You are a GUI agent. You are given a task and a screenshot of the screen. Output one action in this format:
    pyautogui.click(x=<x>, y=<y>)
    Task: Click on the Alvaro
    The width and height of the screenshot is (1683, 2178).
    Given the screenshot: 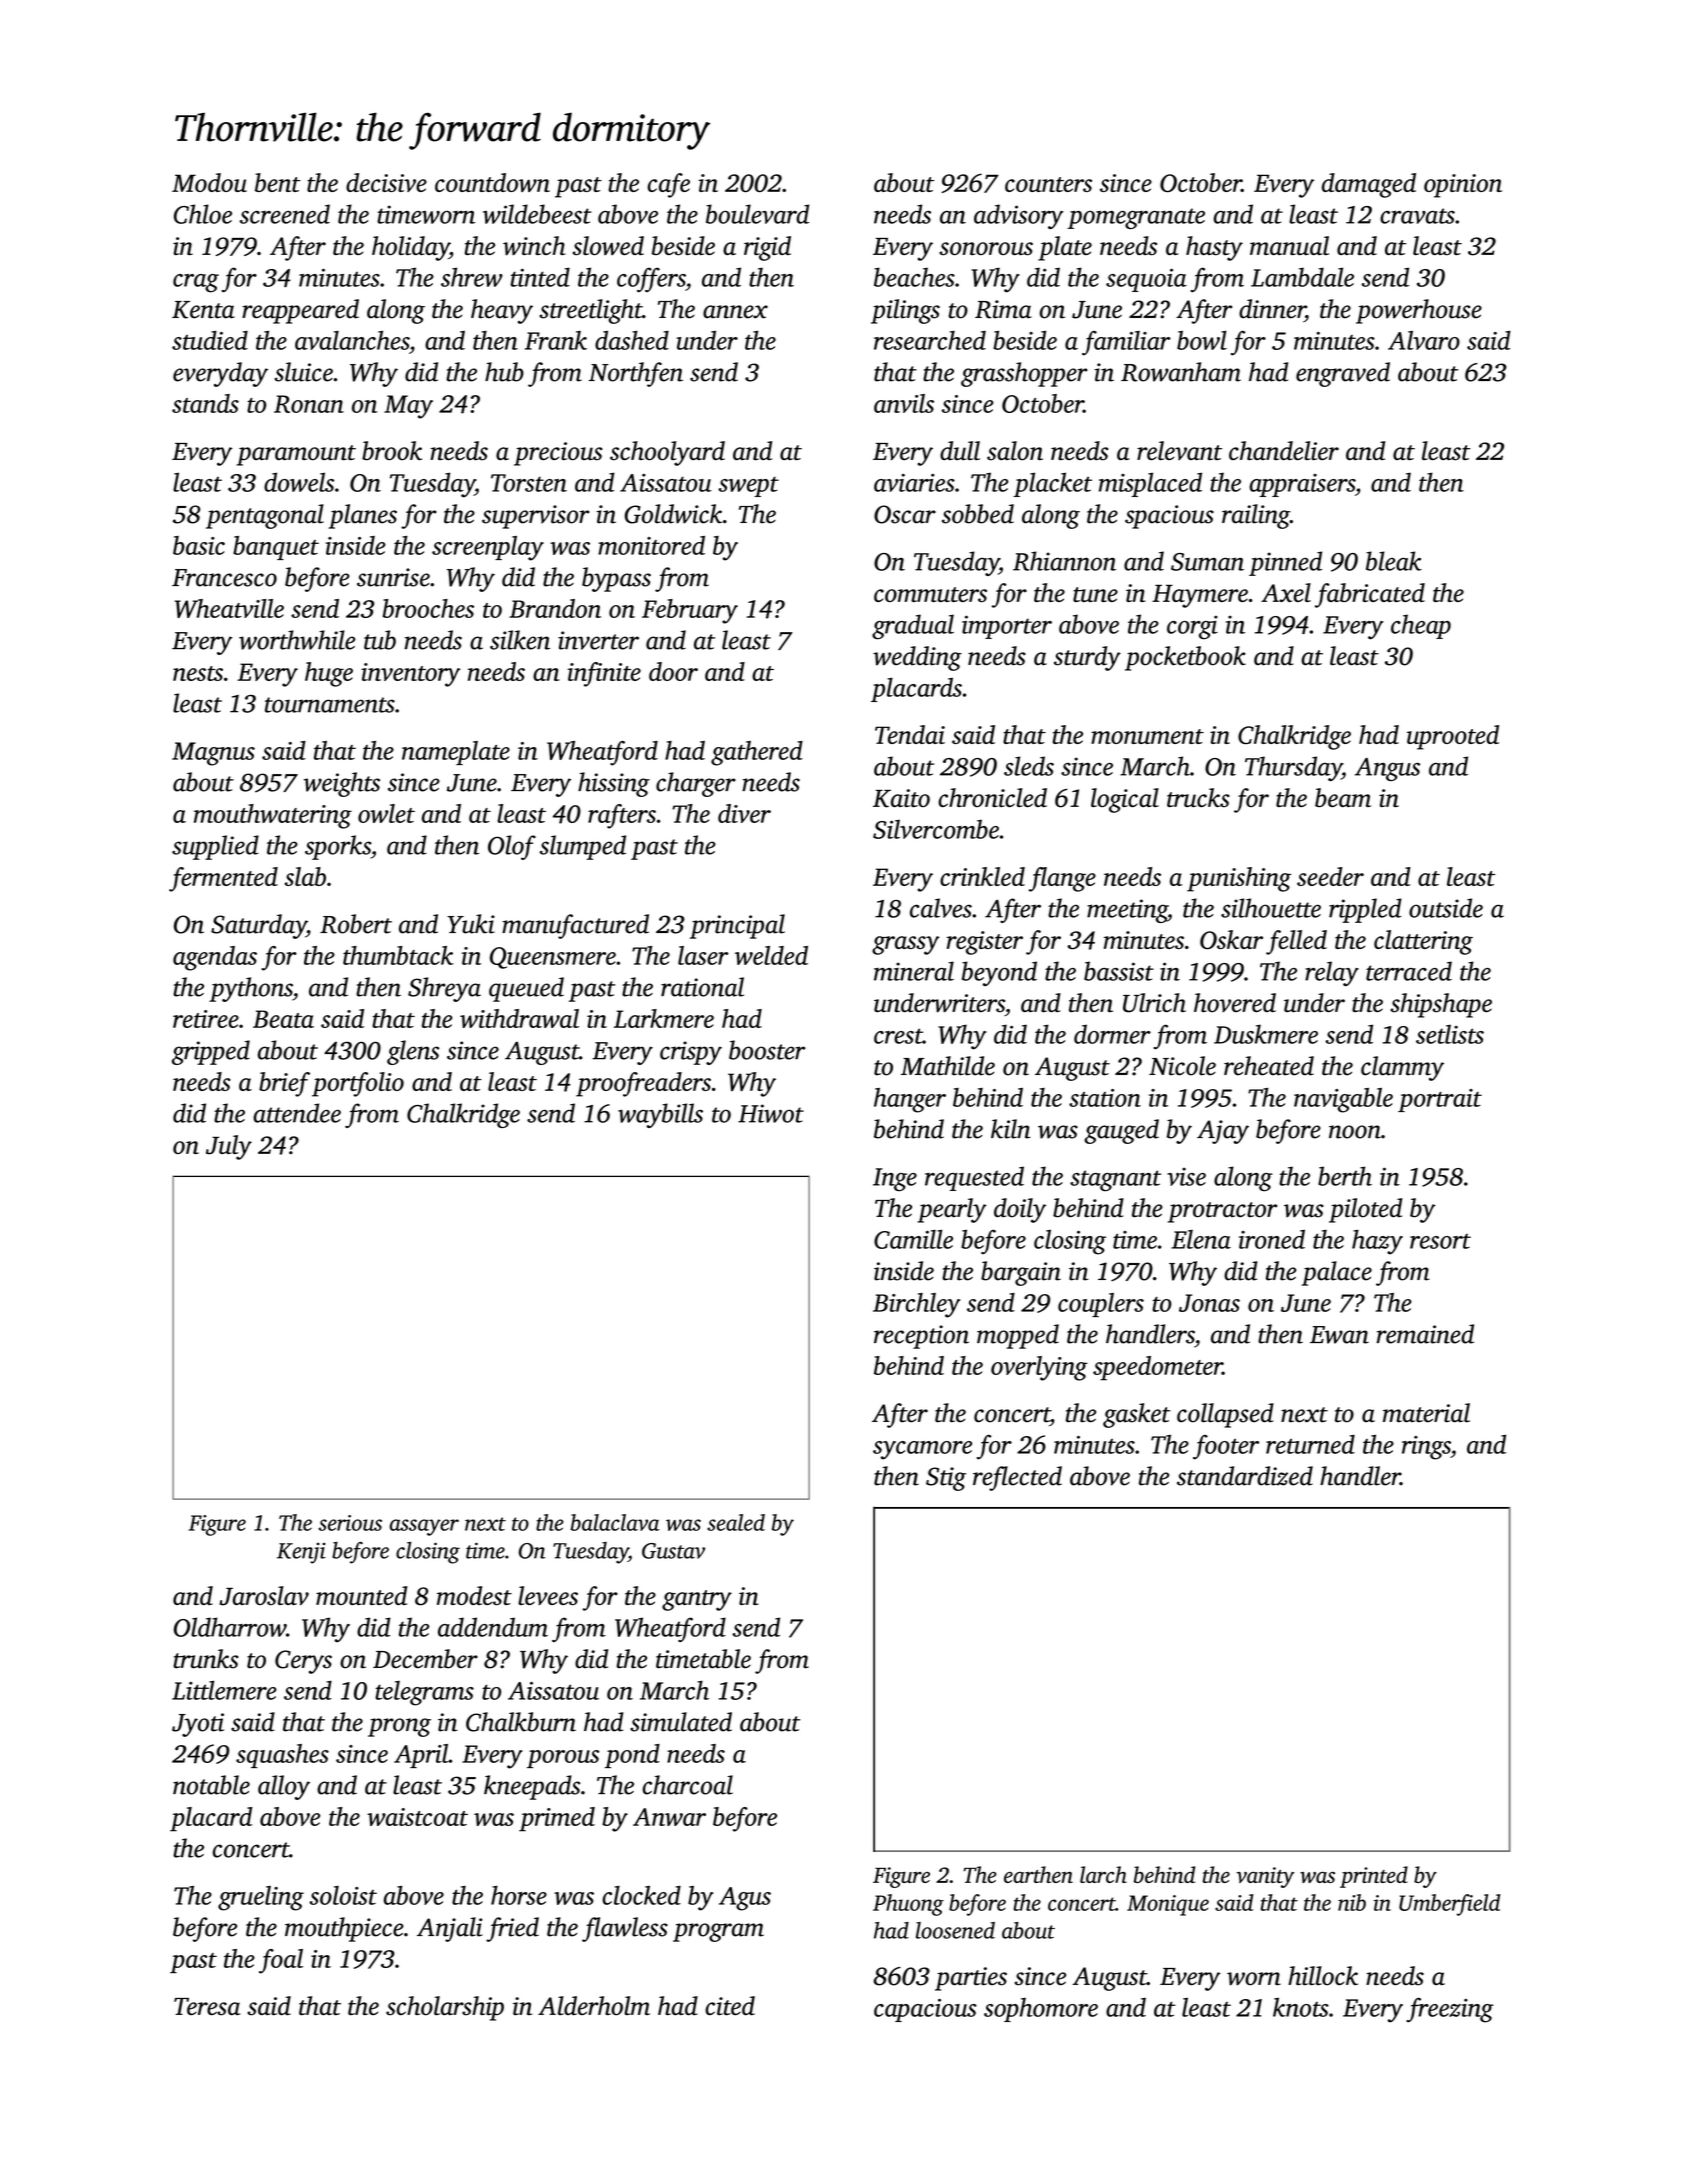 What is the action you would take?
    pyautogui.click(x=1424, y=340)
